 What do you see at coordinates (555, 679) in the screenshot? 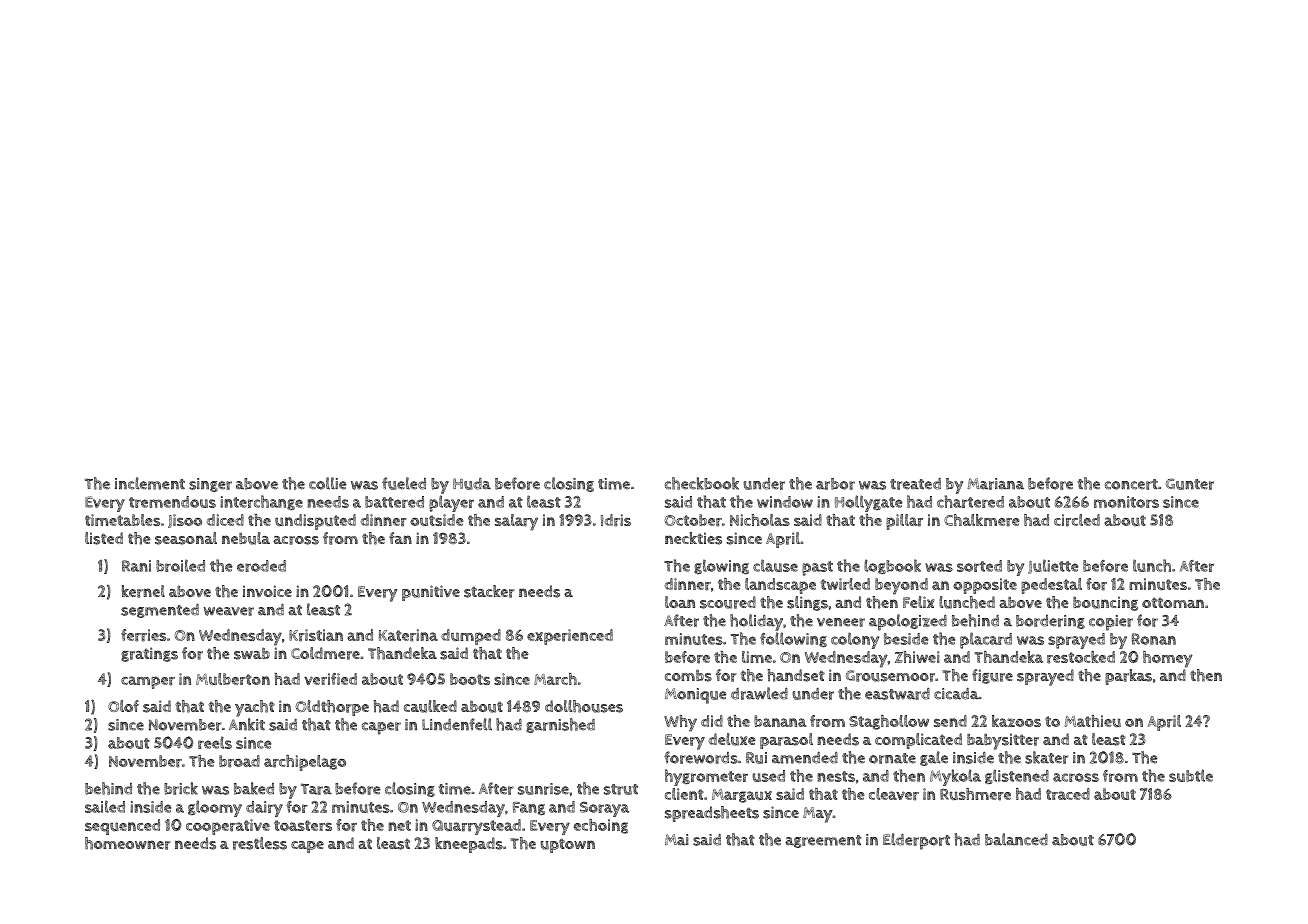
I see `March` at bounding box center [555, 679].
